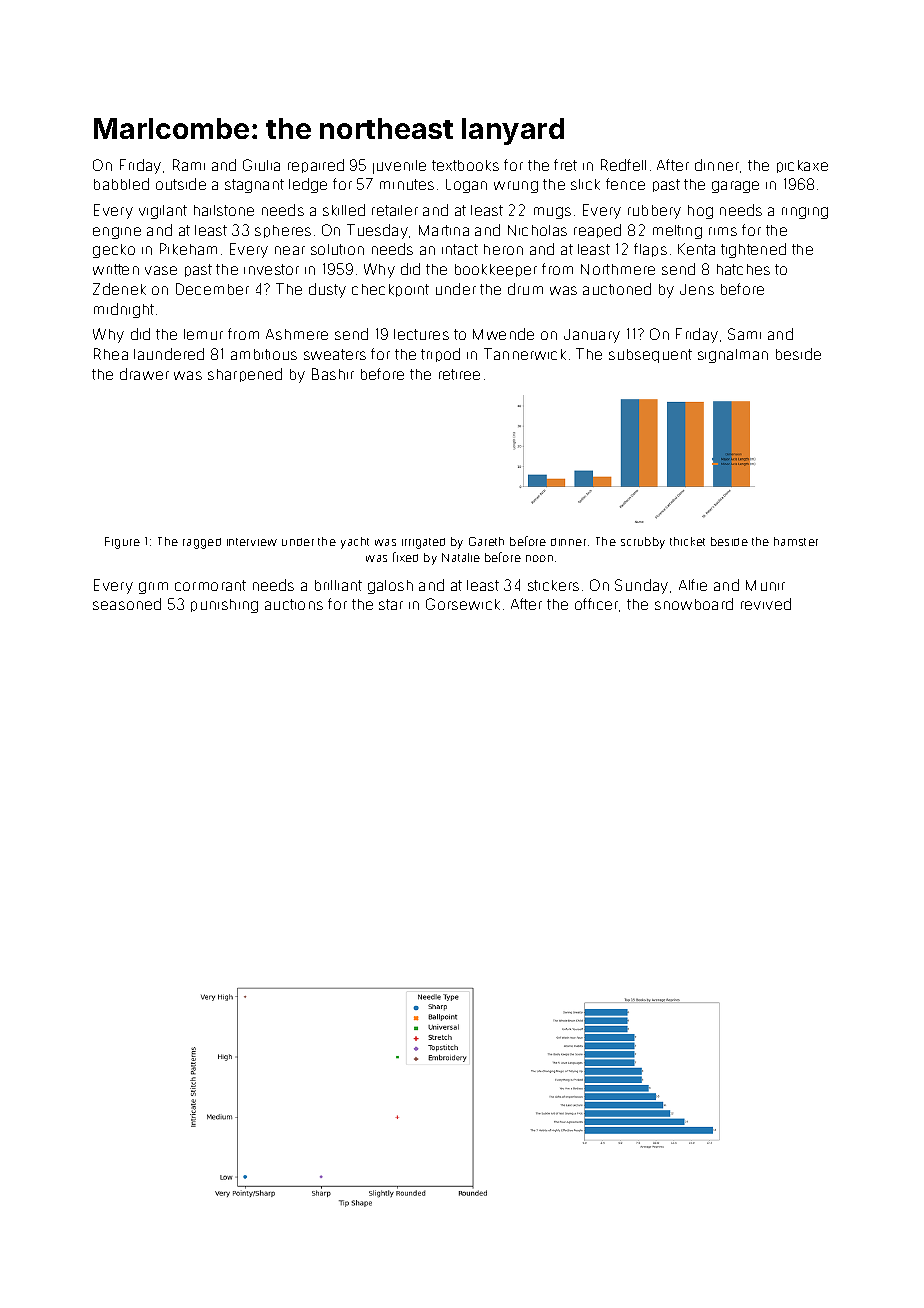 The height and width of the document is (1308, 924). Describe the element at coordinates (486, 541) in the document. I see `Gareth` at that location.
